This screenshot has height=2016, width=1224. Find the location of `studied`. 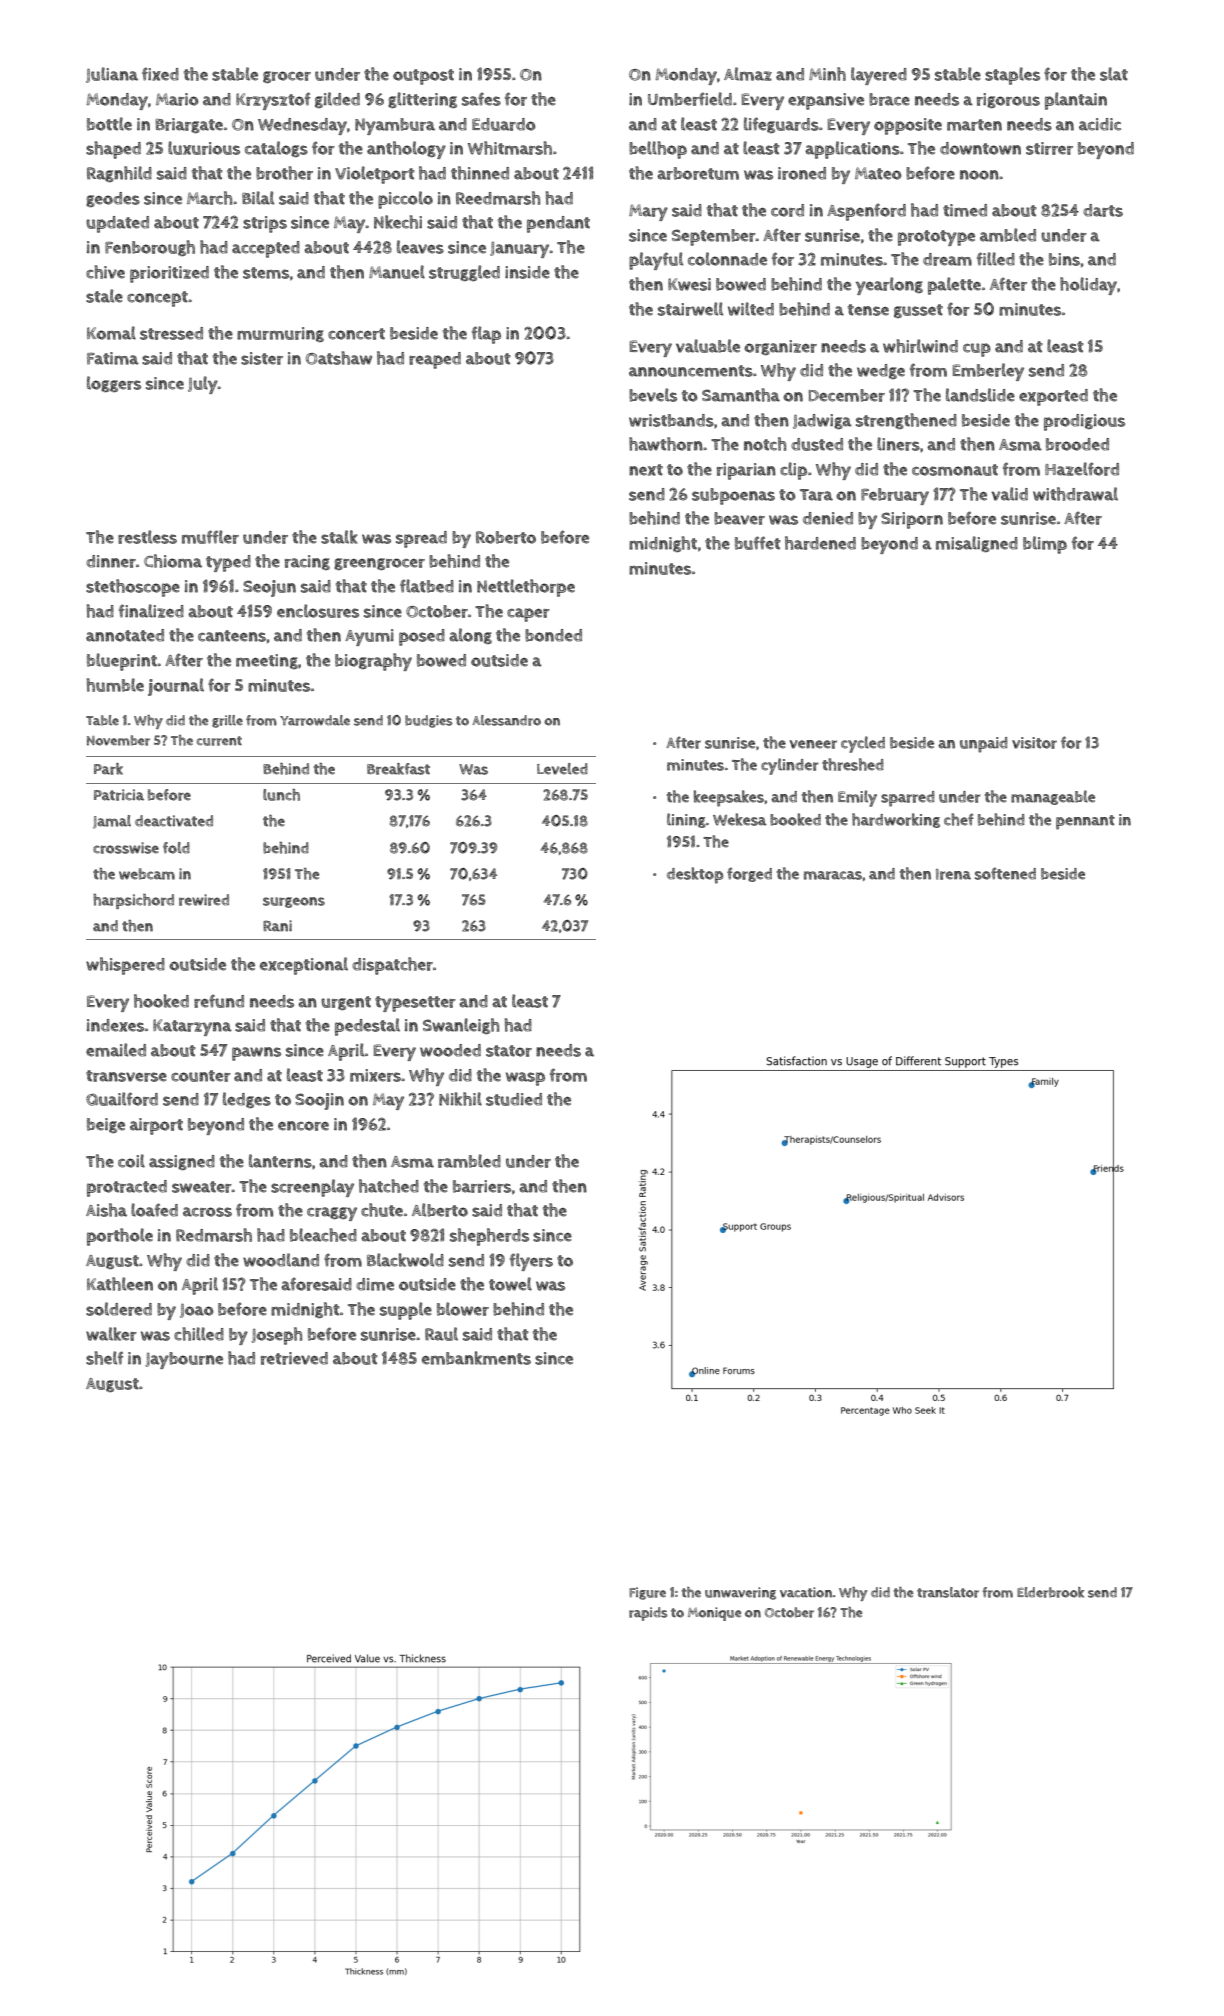

studied is located at coordinates (514, 1099).
